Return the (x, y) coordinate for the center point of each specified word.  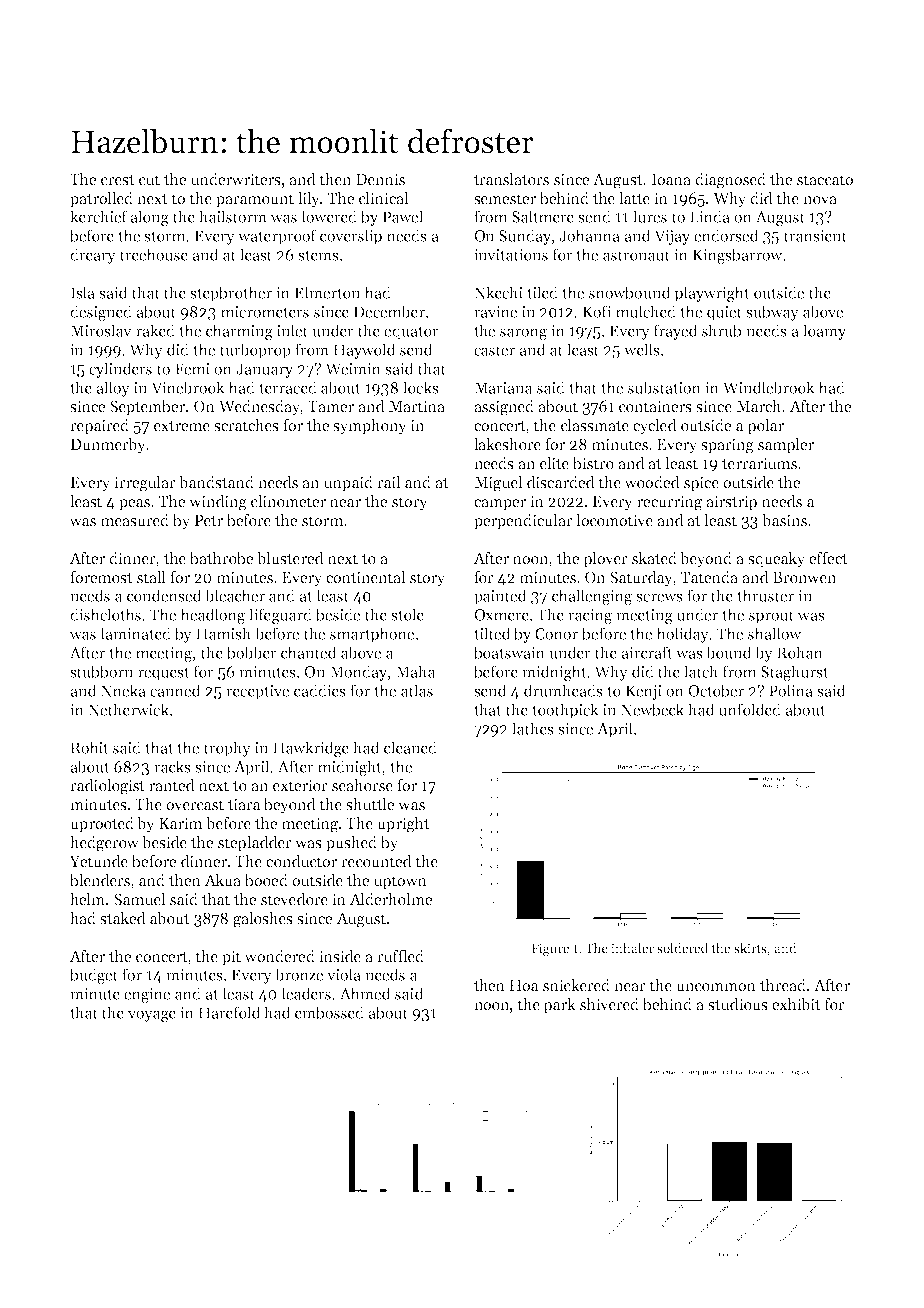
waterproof (277, 237)
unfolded (750, 709)
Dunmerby (108, 446)
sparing (727, 446)
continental (365, 577)
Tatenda (709, 577)
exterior (300, 785)
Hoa (524, 986)
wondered (279, 956)
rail (388, 482)
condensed (164, 595)
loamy (824, 332)
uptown (400, 882)
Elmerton (327, 292)
